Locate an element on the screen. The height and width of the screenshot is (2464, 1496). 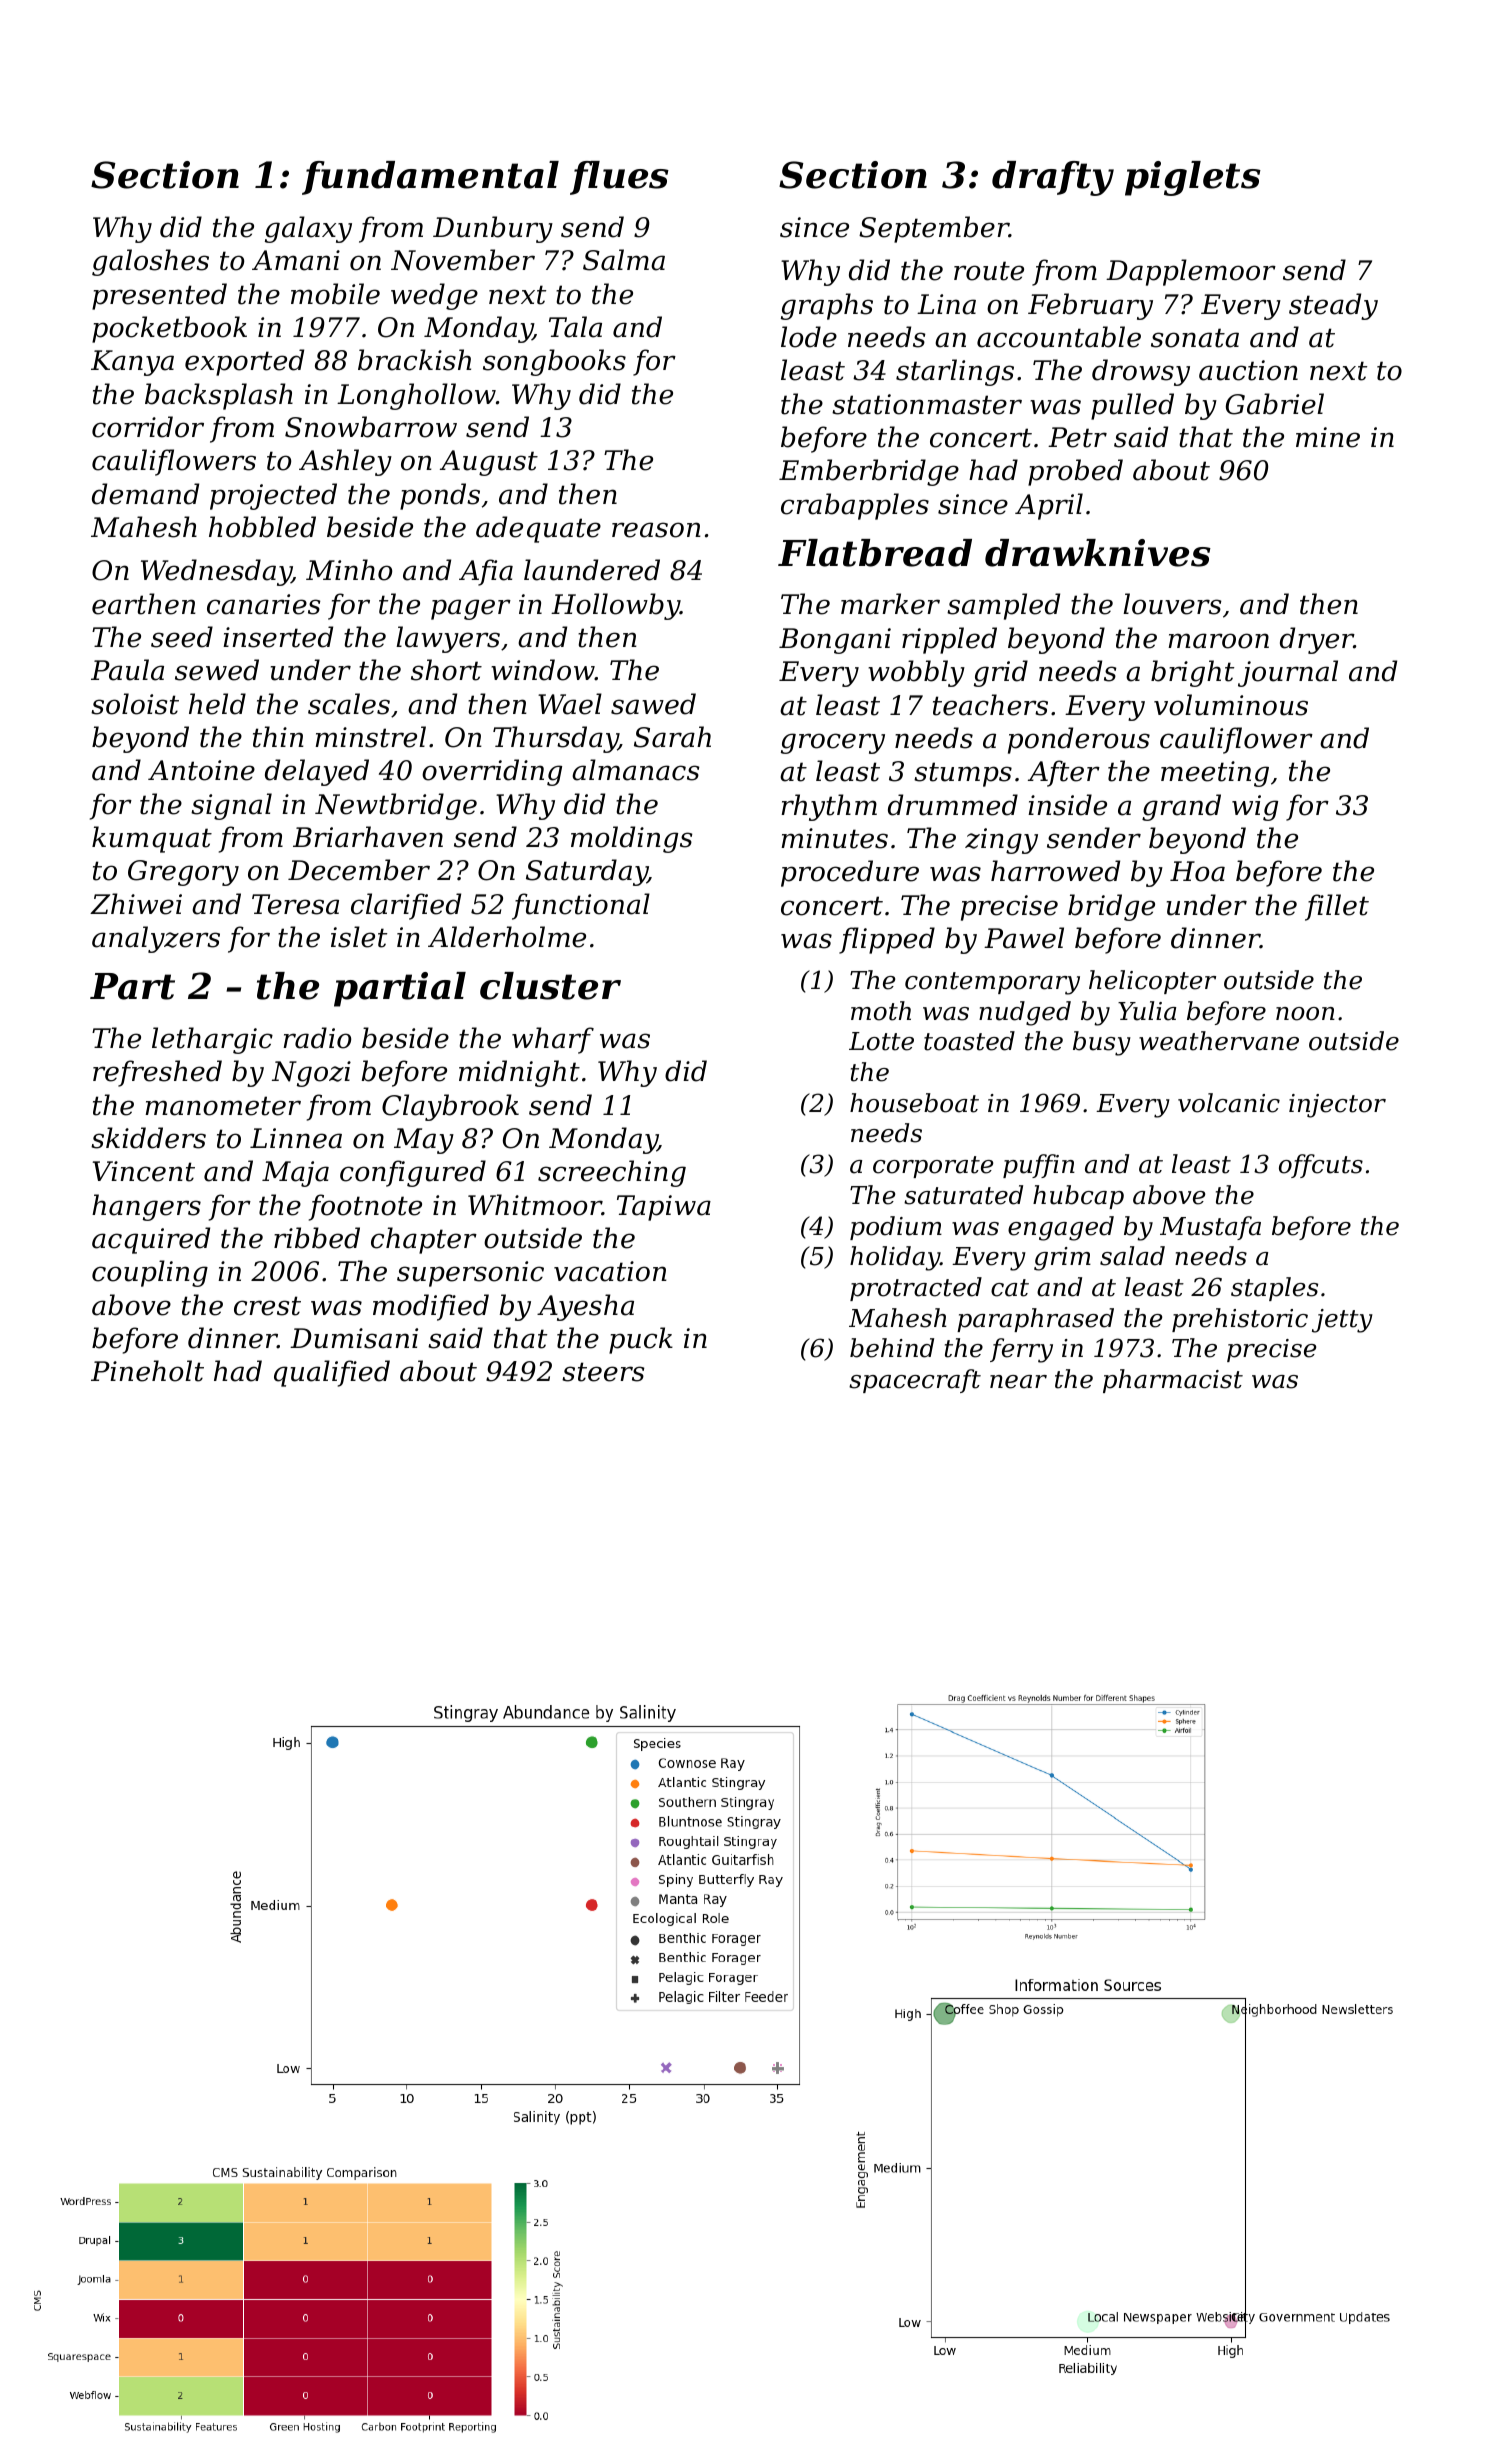
qualified is located at coordinates (332, 1373).
